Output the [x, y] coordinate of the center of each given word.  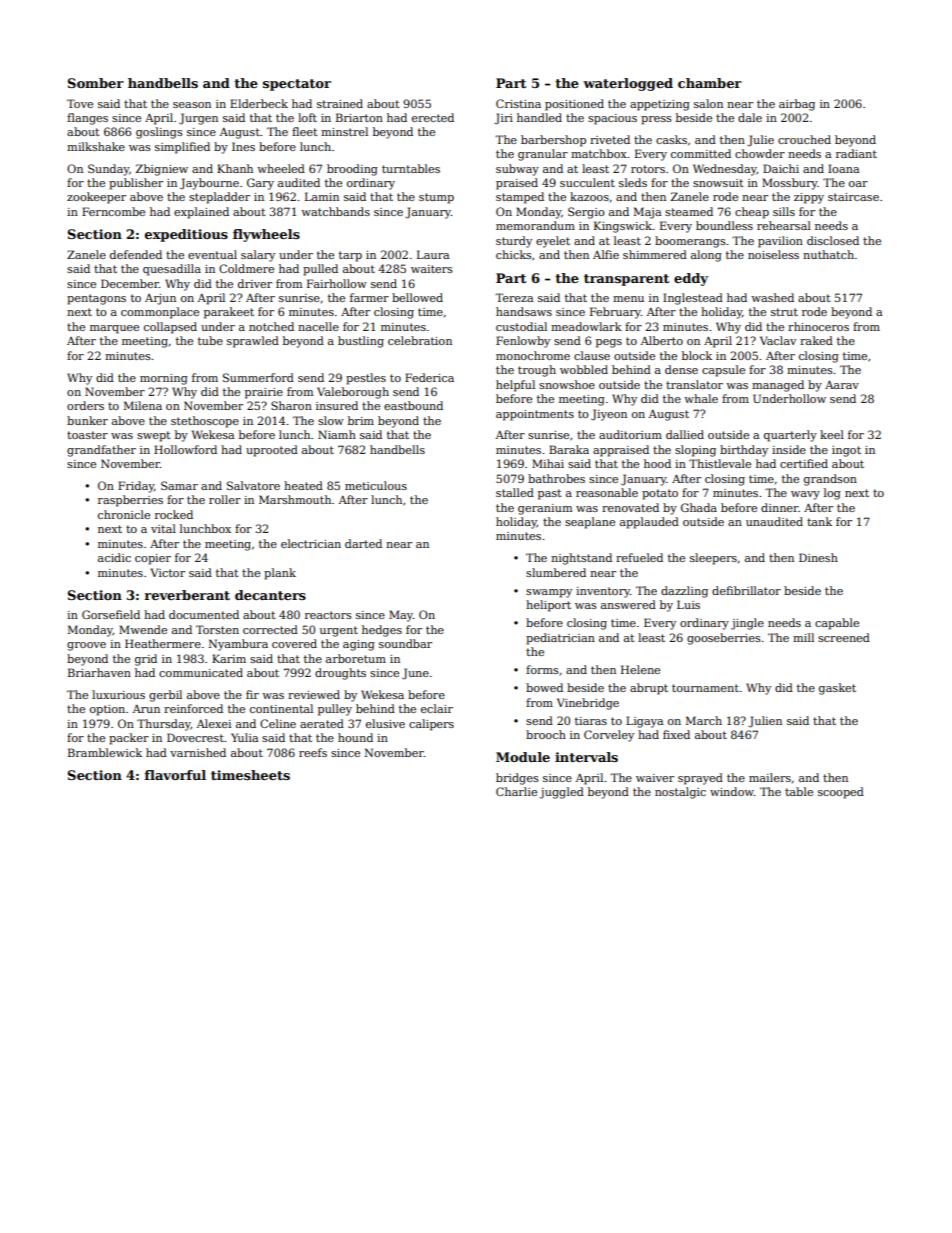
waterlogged [628, 84]
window [732, 791]
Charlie [516, 791]
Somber [96, 83]
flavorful [175, 775]
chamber [710, 83]
